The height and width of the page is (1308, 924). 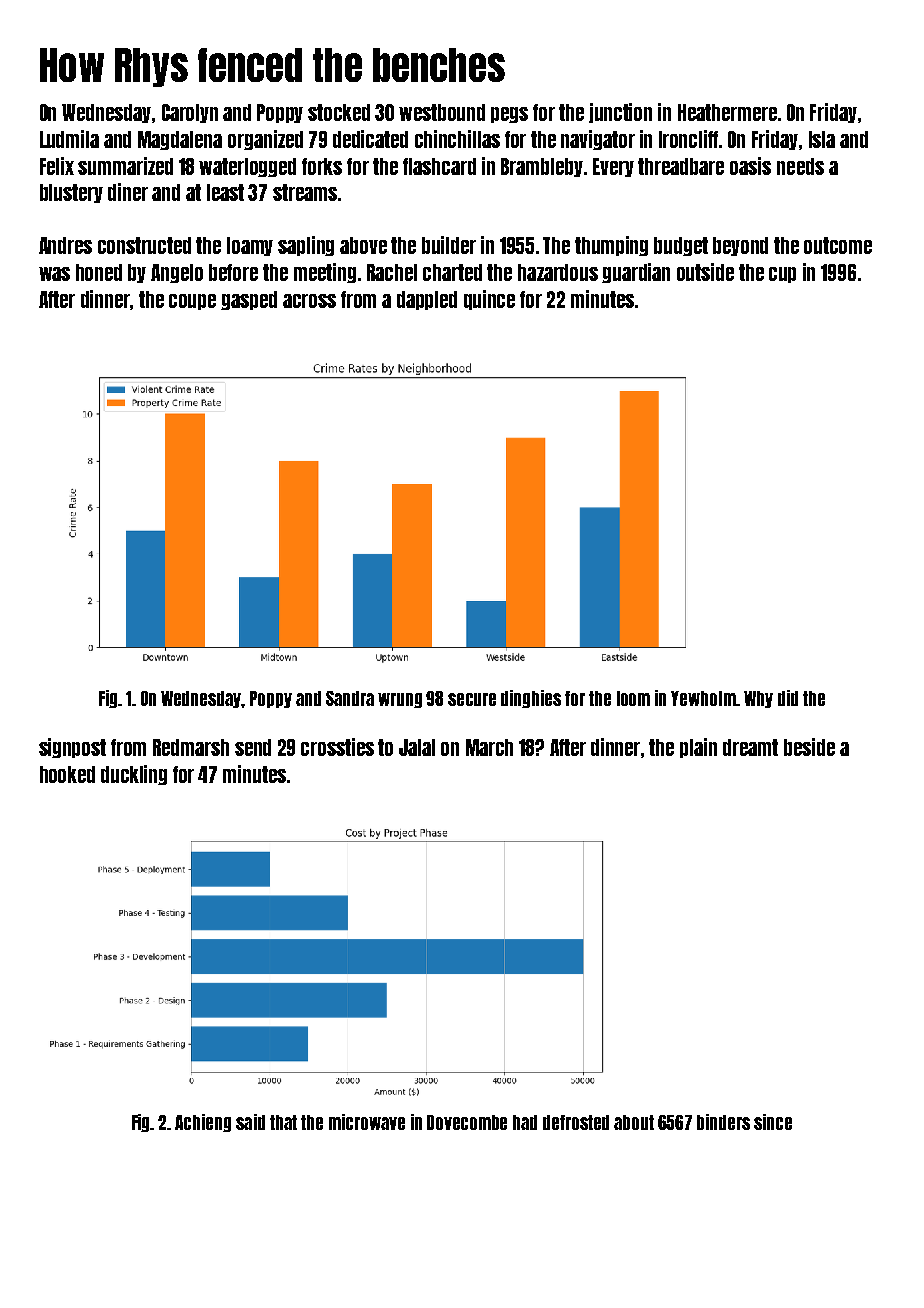 I want to click on Achieng, so click(x=203, y=1123).
